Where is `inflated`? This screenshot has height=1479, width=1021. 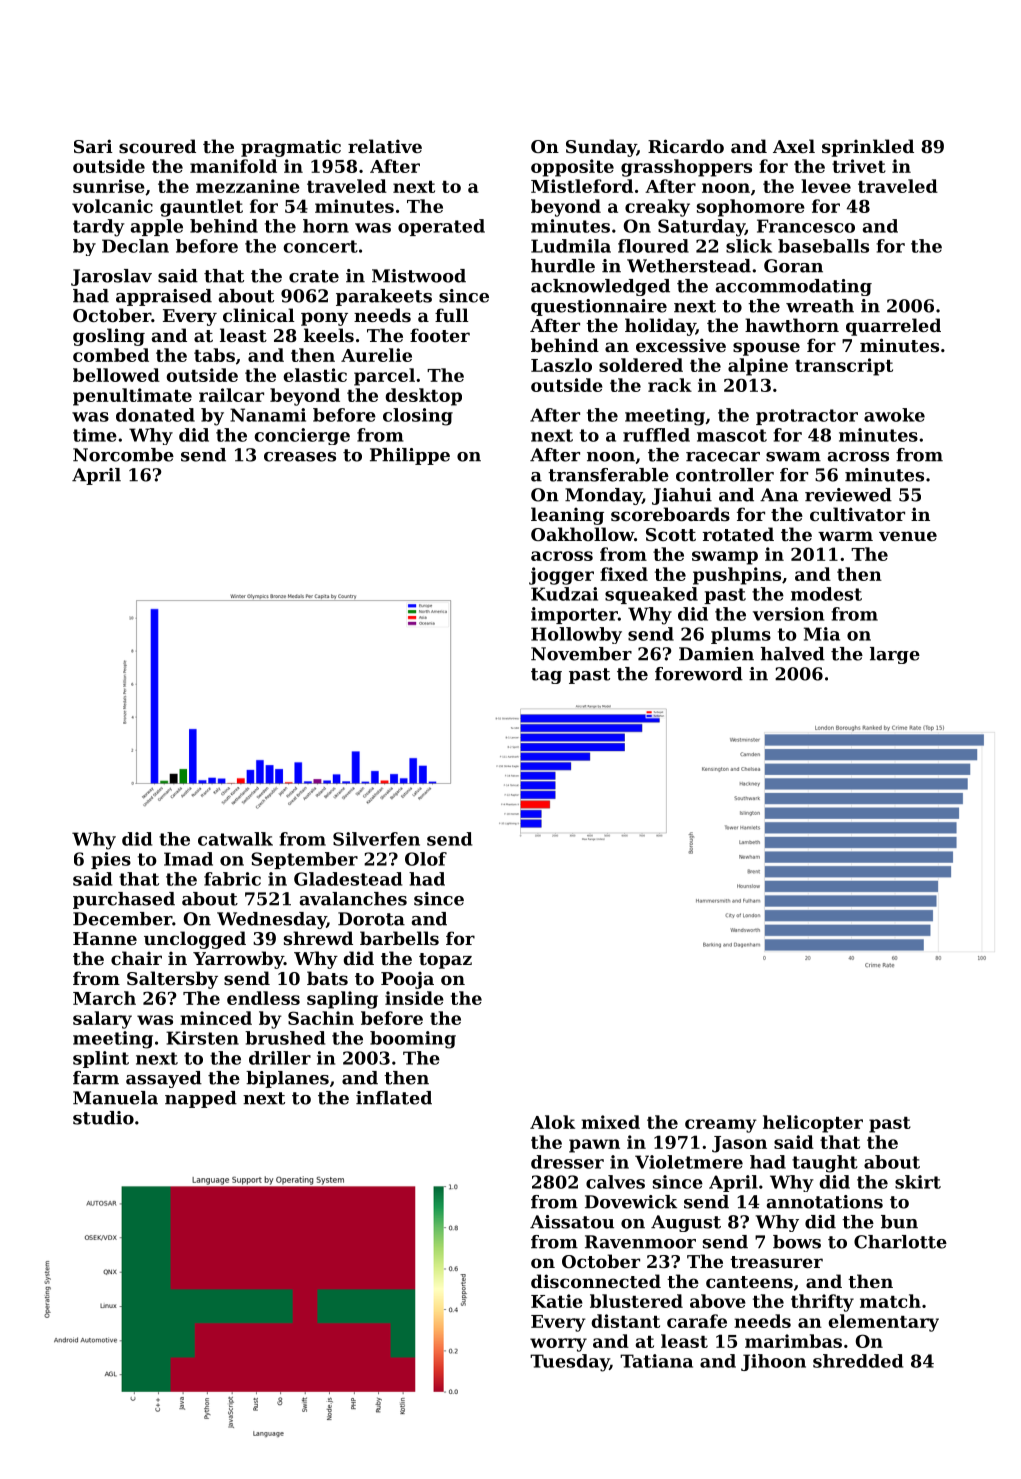
inflated is located at coordinates (394, 1098).
